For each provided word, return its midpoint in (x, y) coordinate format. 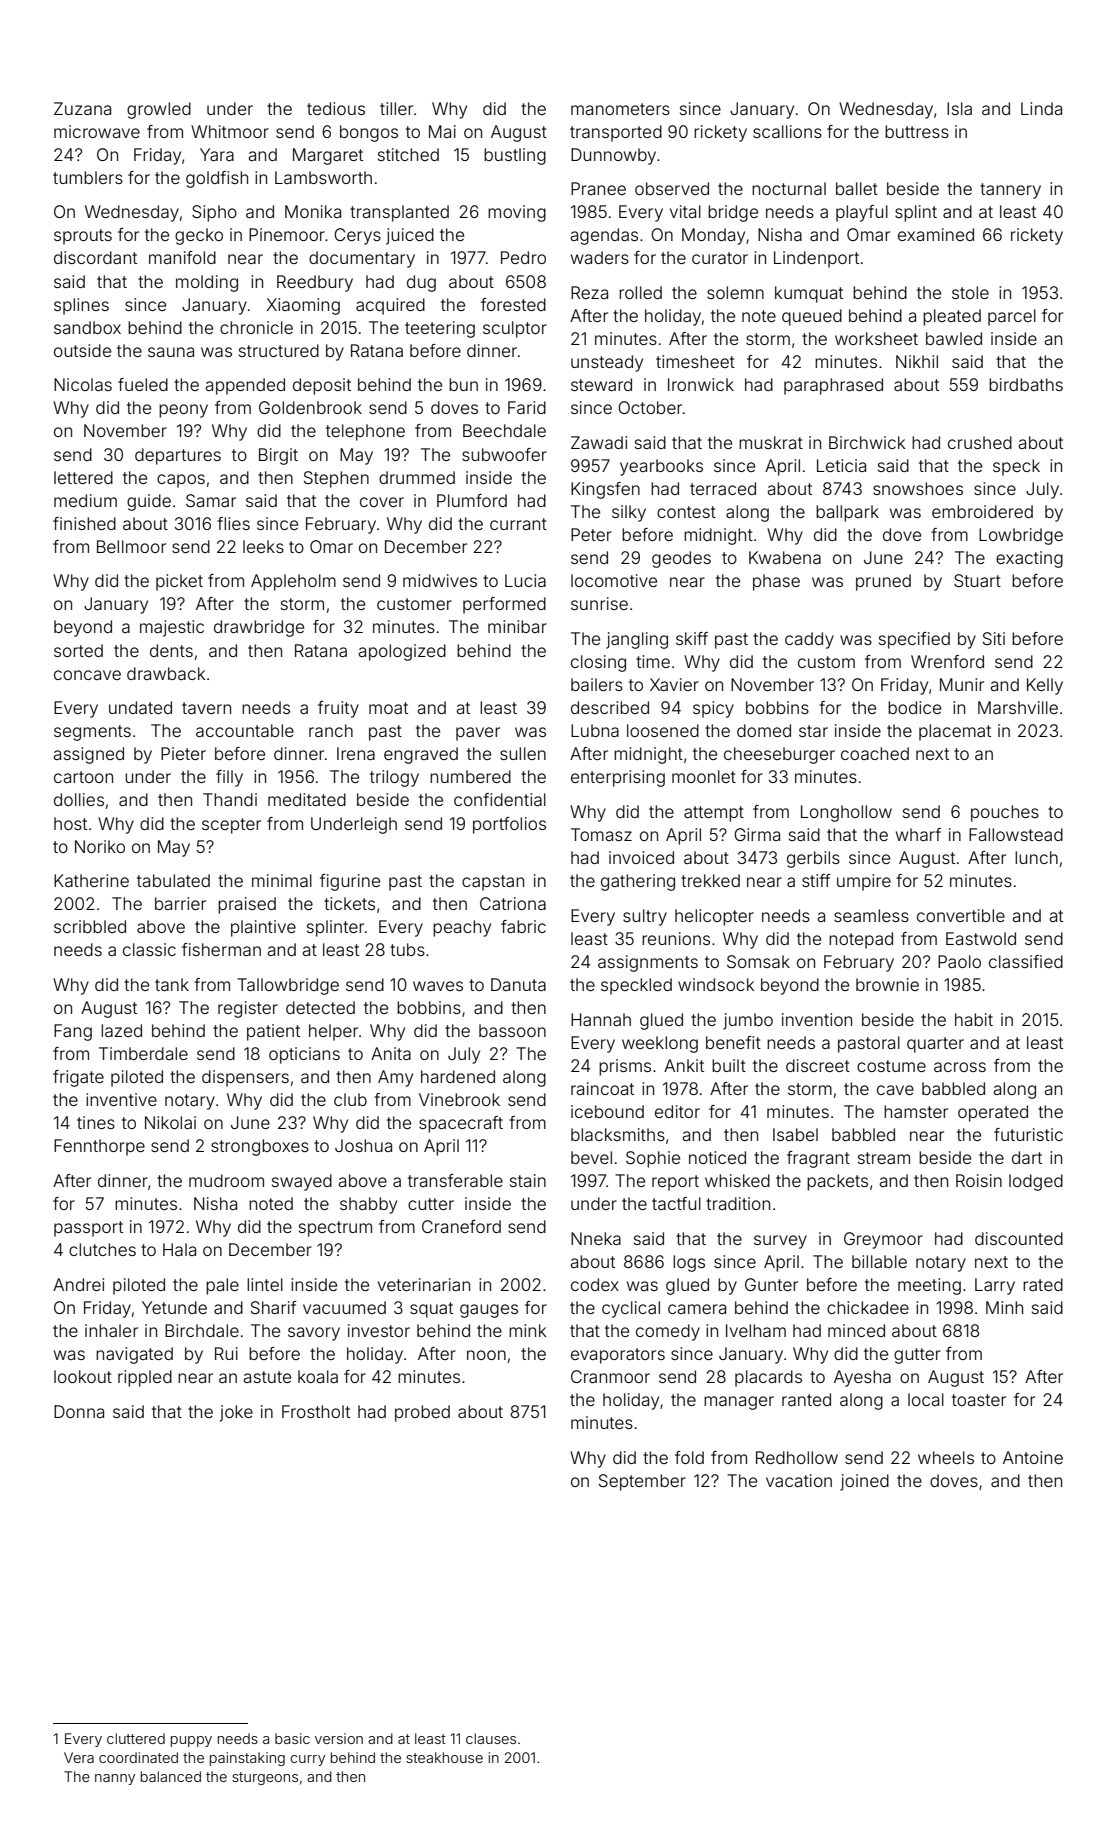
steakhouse (444, 1757)
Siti (994, 638)
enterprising (618, 778)
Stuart (977, 580)
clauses (491, 1738)
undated (140, 707)
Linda (1041, 108)
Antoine (1033, 1457)
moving (517, 213)
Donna (79, 1411)
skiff (692, 638)
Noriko (100, 846)
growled (159, 110)
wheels (946, 1457)
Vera (79, 1757)
